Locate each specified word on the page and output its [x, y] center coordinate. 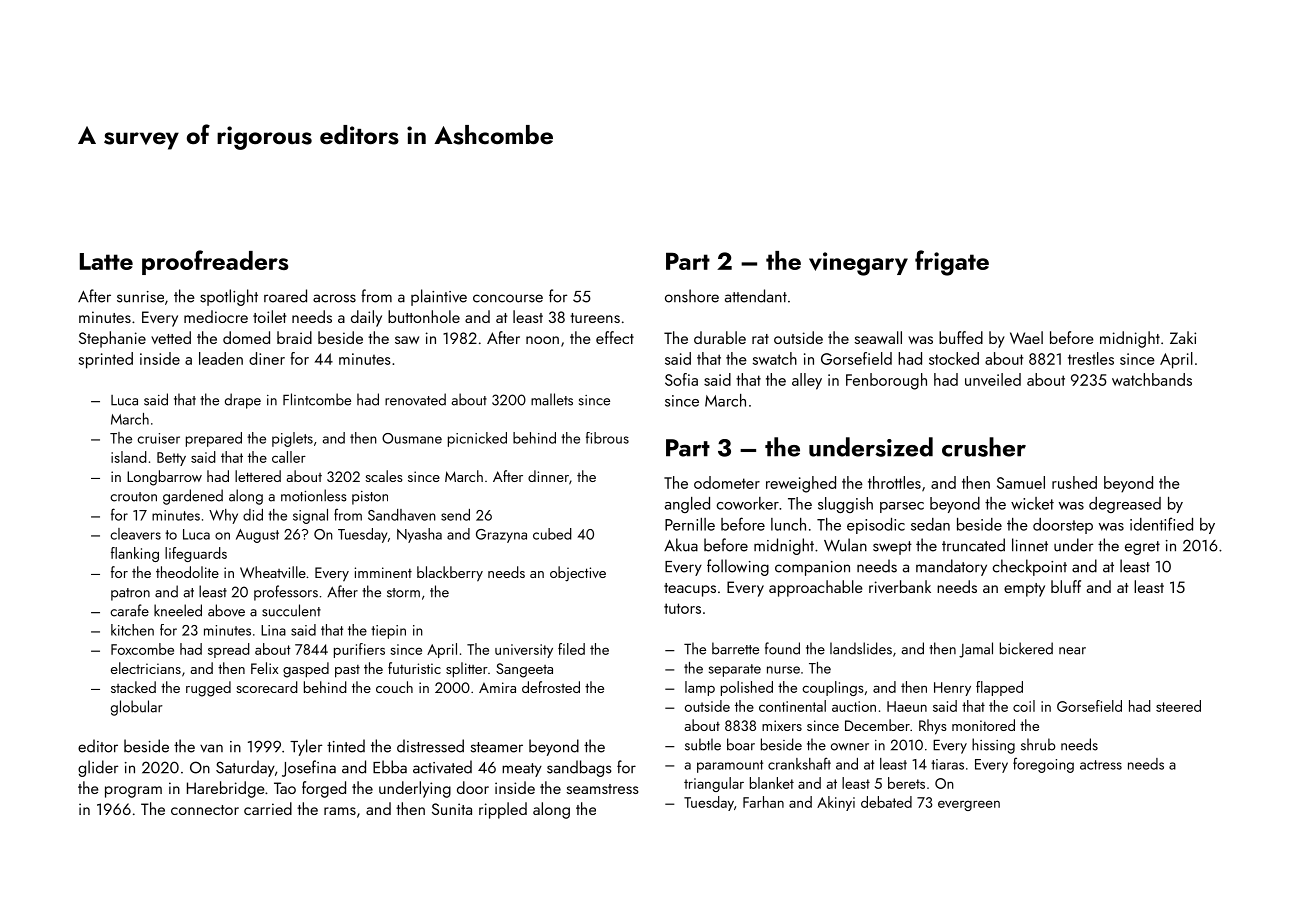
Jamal [976, 650]
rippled [503, 810]
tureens [595, 318]
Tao [285, 788]
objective [578, 574]
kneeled [178, 610]
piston [370, 498]
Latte [106, 261]
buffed [961, 337]
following [738, 567]
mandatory [951, 567]
